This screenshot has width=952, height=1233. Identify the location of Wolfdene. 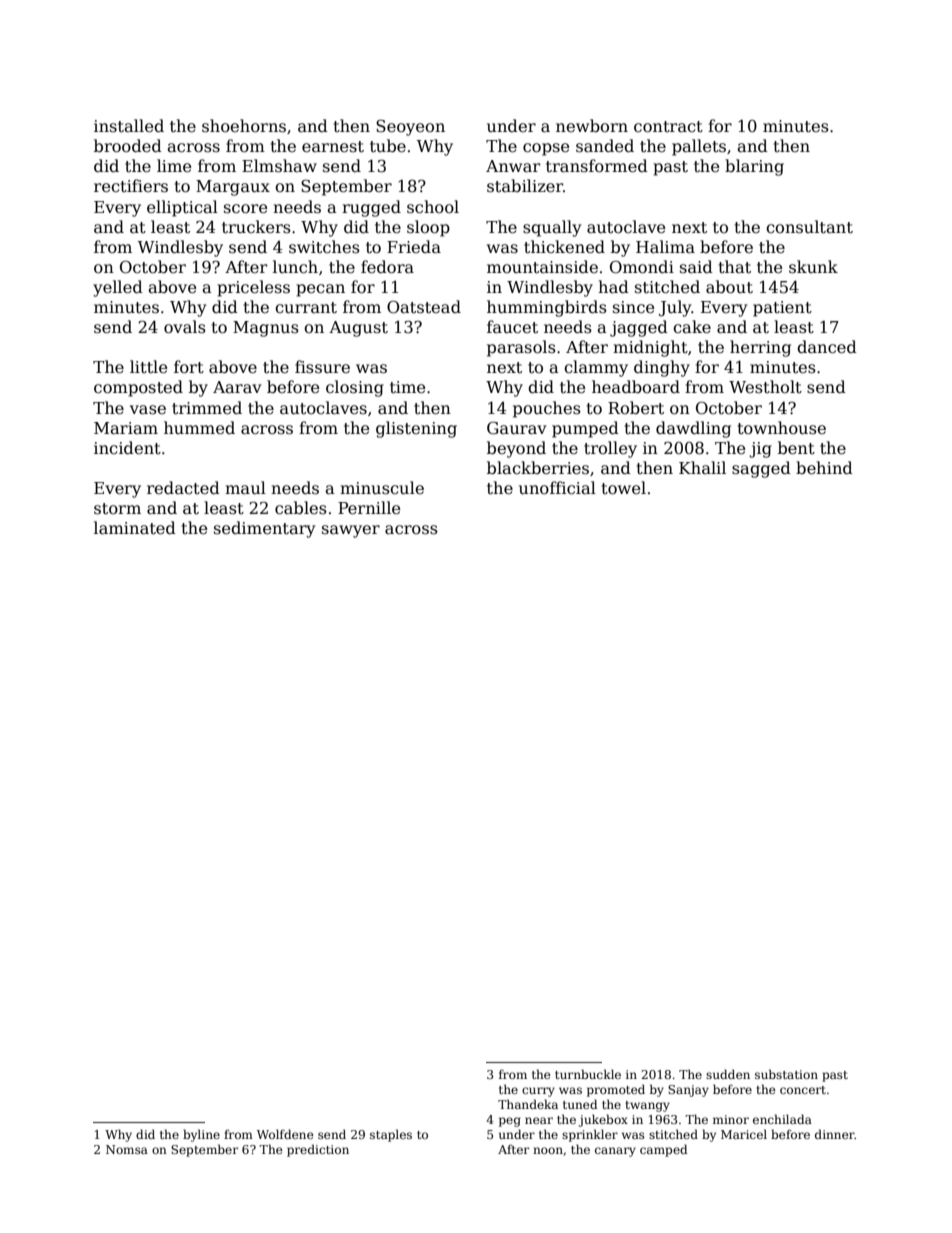
(285, 1134).
